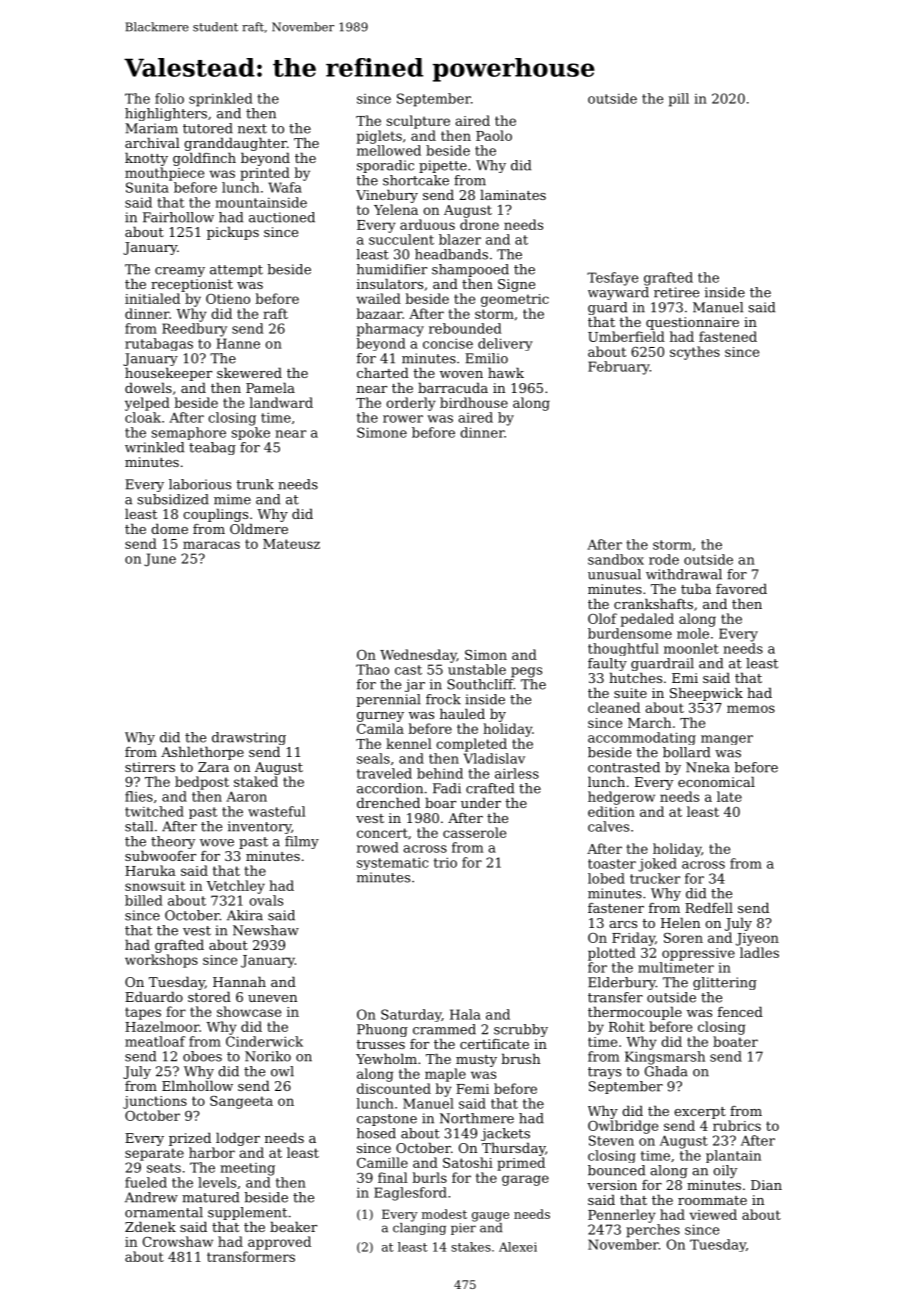 The width and height of the screenshot is (908, 1316). I want to click on pill, so click(679, 100).
